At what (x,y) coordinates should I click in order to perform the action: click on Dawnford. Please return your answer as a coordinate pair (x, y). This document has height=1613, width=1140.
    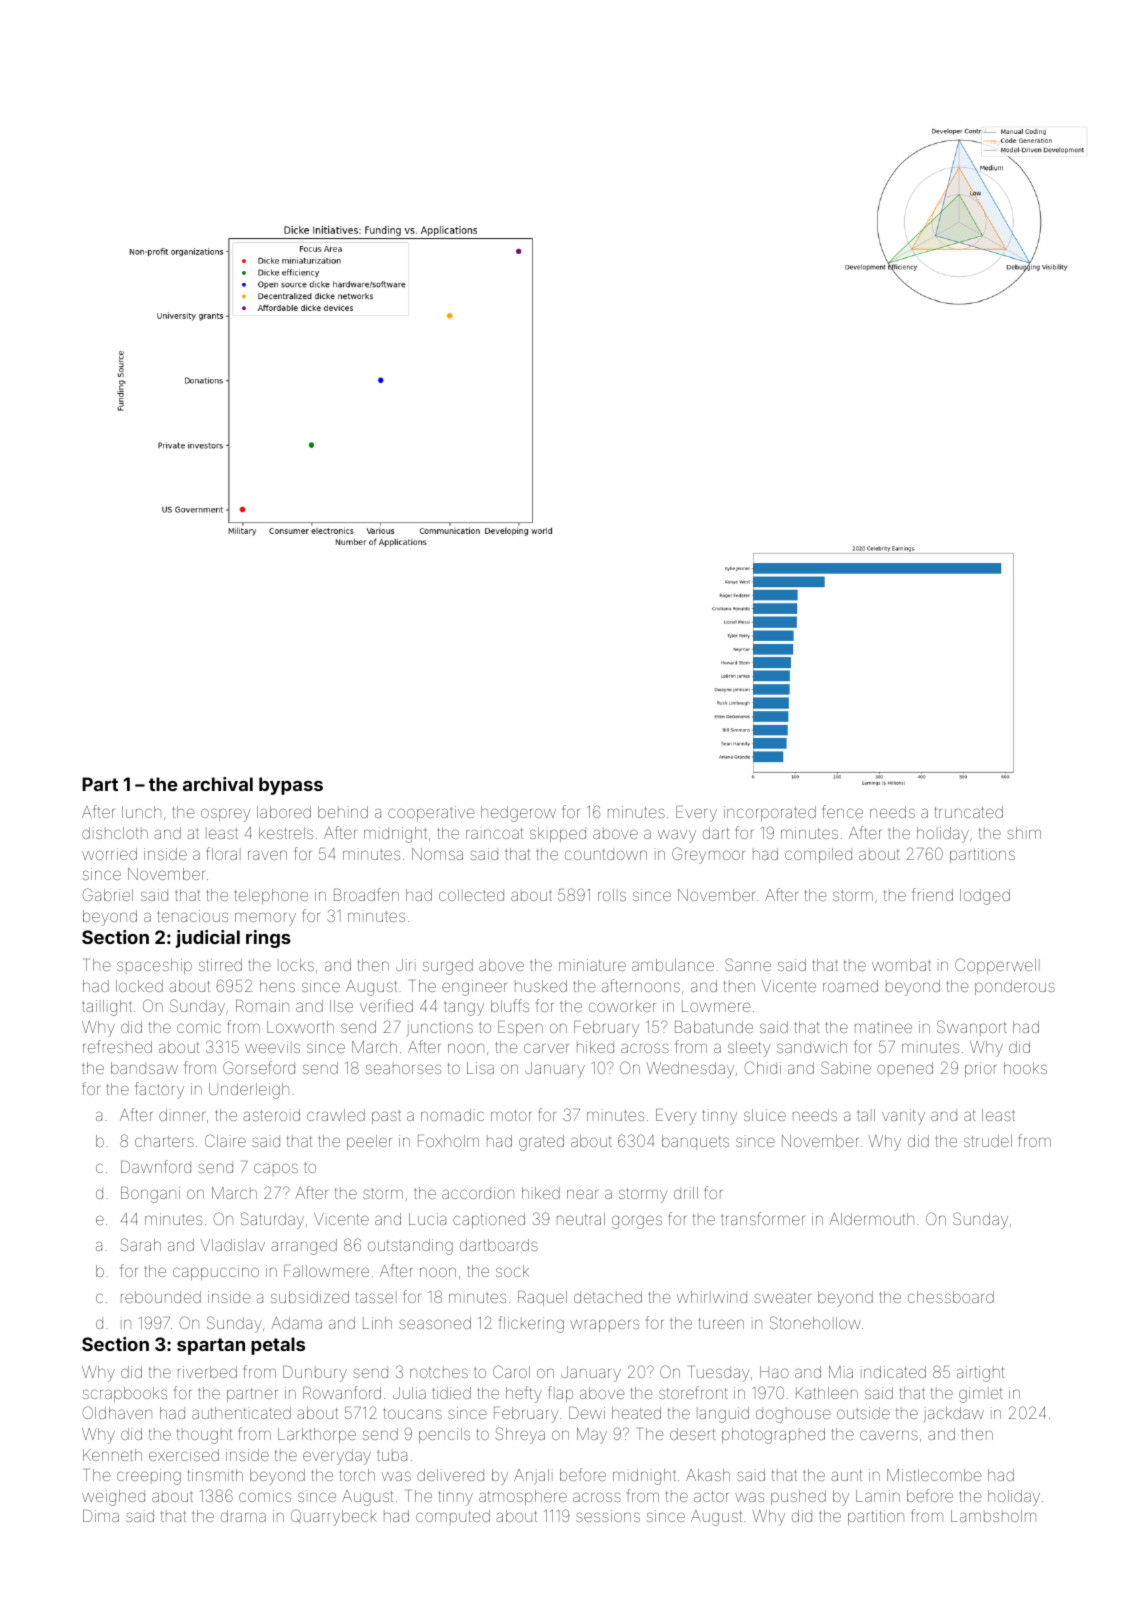
    Looking at the image, I should click on (156, 1166).
